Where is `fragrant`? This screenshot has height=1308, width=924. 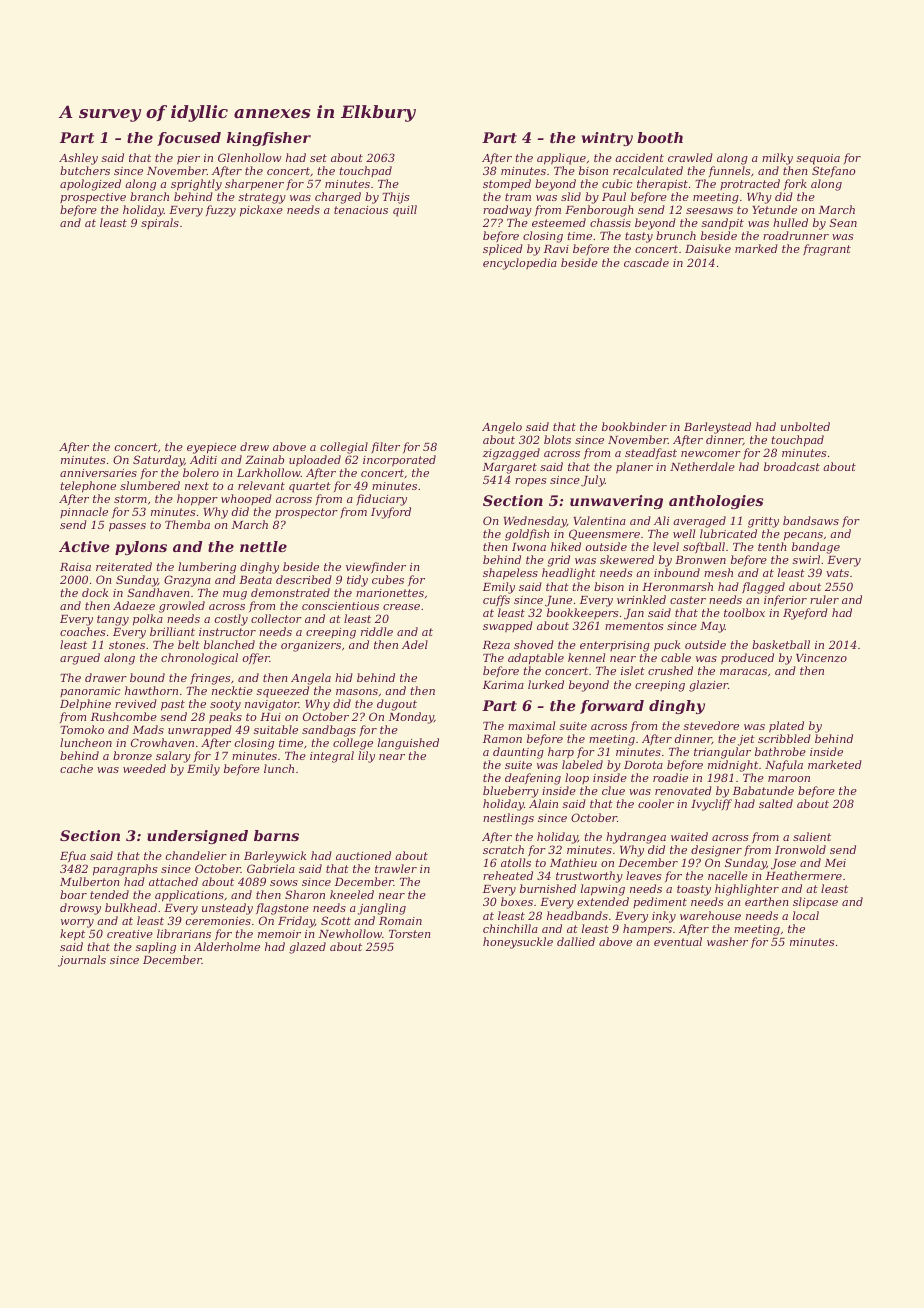 fragrant is located at coordinates (827, 250).
